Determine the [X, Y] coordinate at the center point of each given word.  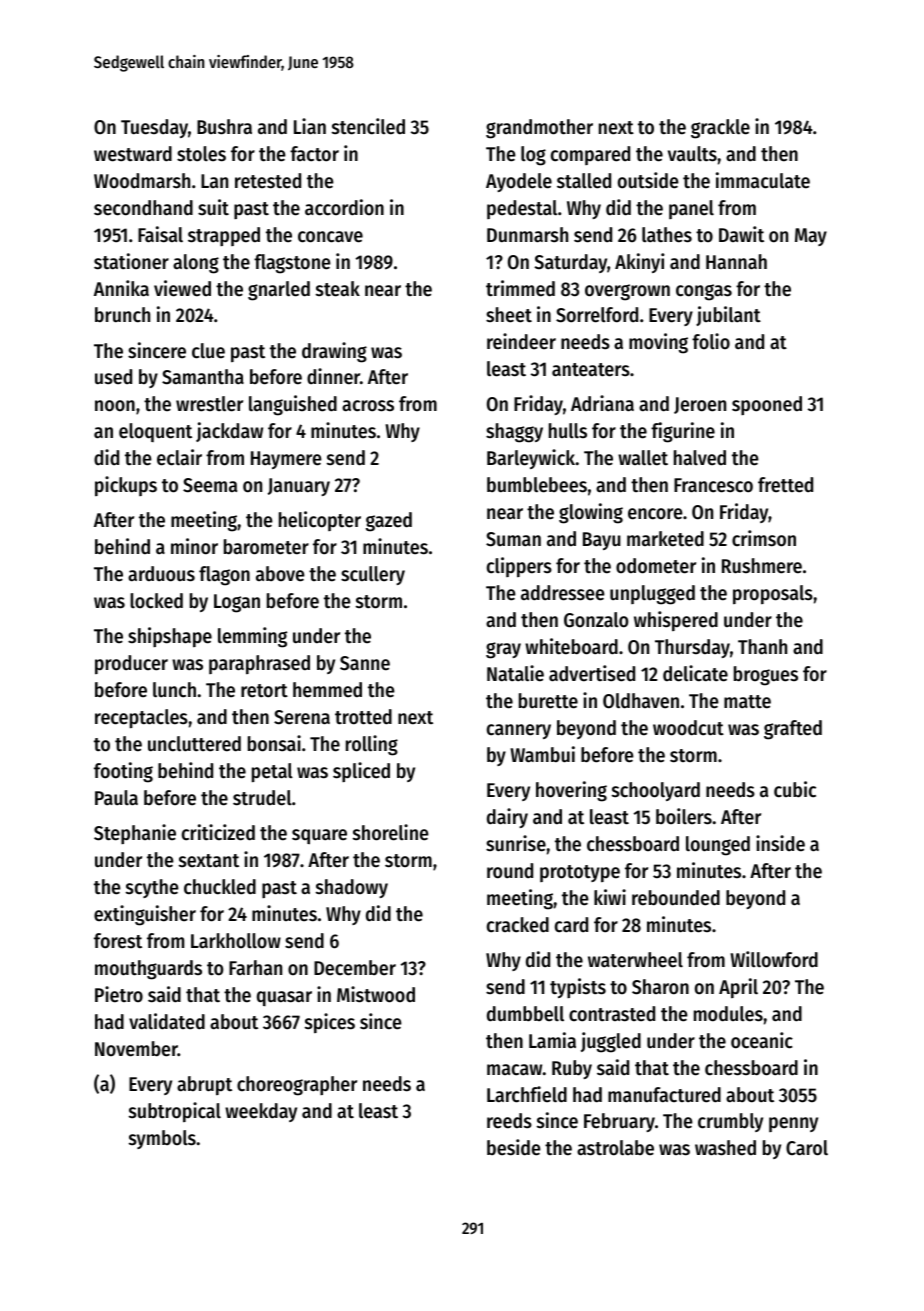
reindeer [521, 341]
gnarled [279, 291]
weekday [261, 1112]
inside [780, 843]
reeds [509, 1121]
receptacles [141, 718]
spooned [767, 405]
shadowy [352, 888]
